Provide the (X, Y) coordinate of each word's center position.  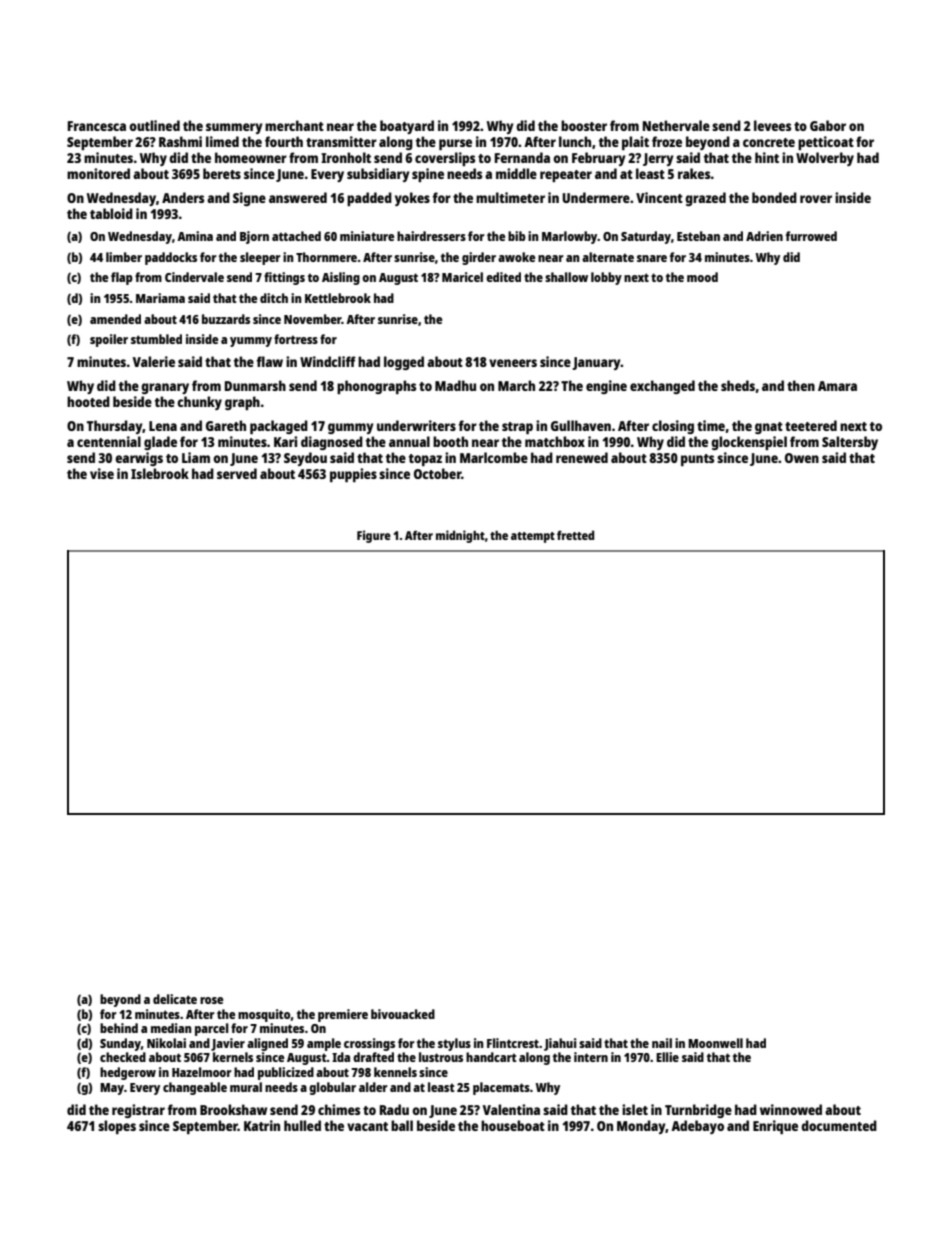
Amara (837, 386)
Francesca (97, 126)
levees (772, 125)
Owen (802, 458)
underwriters (416, 425)
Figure (374, 536)
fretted (575, 535)
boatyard (407, 127)
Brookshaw (233, 1109)
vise (102, 473)
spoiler (109, 340)
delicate (175, 999)
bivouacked (403, 1014)
